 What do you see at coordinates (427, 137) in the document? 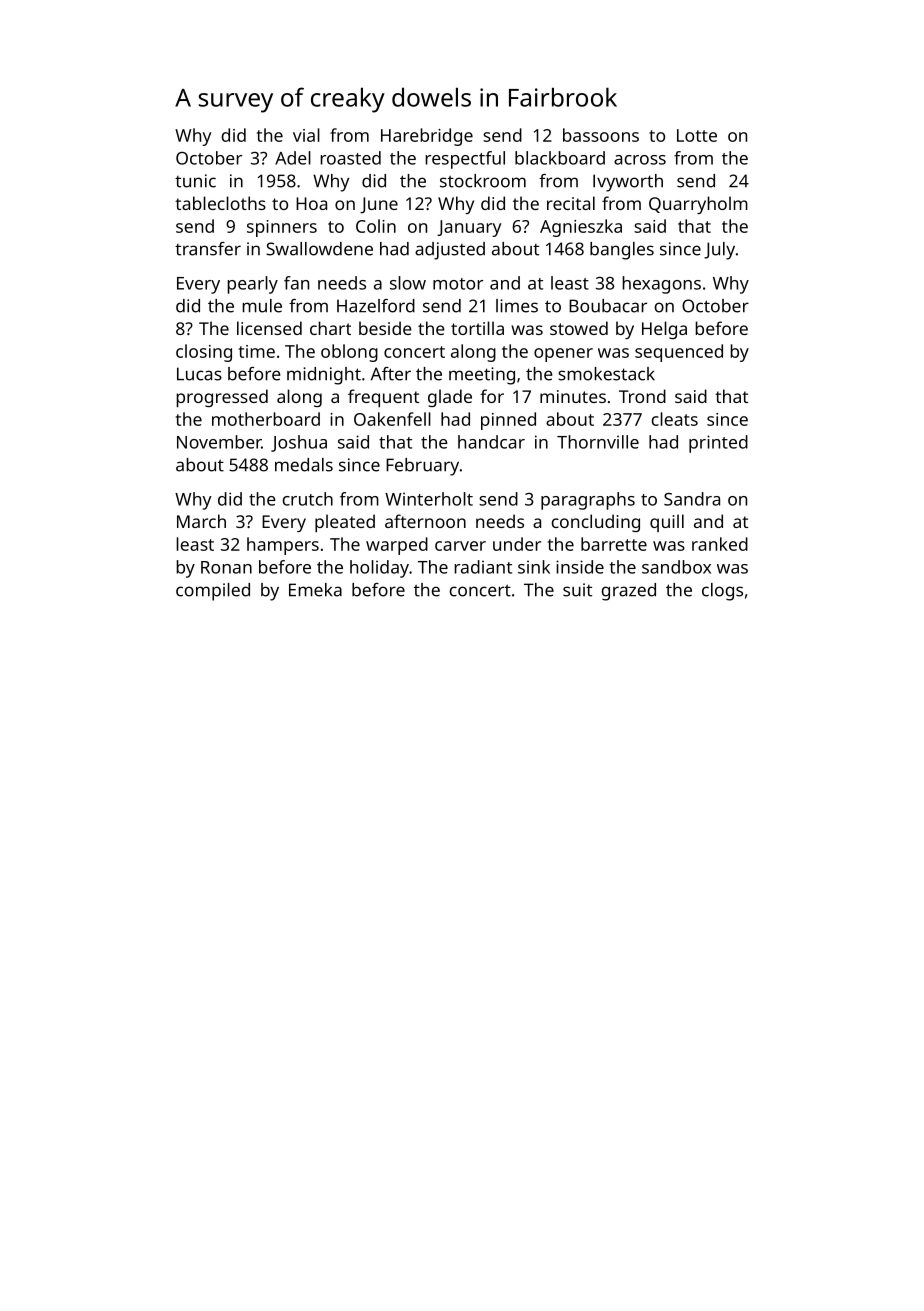
I see `Harebridge` at bounding box center [427, 137].
